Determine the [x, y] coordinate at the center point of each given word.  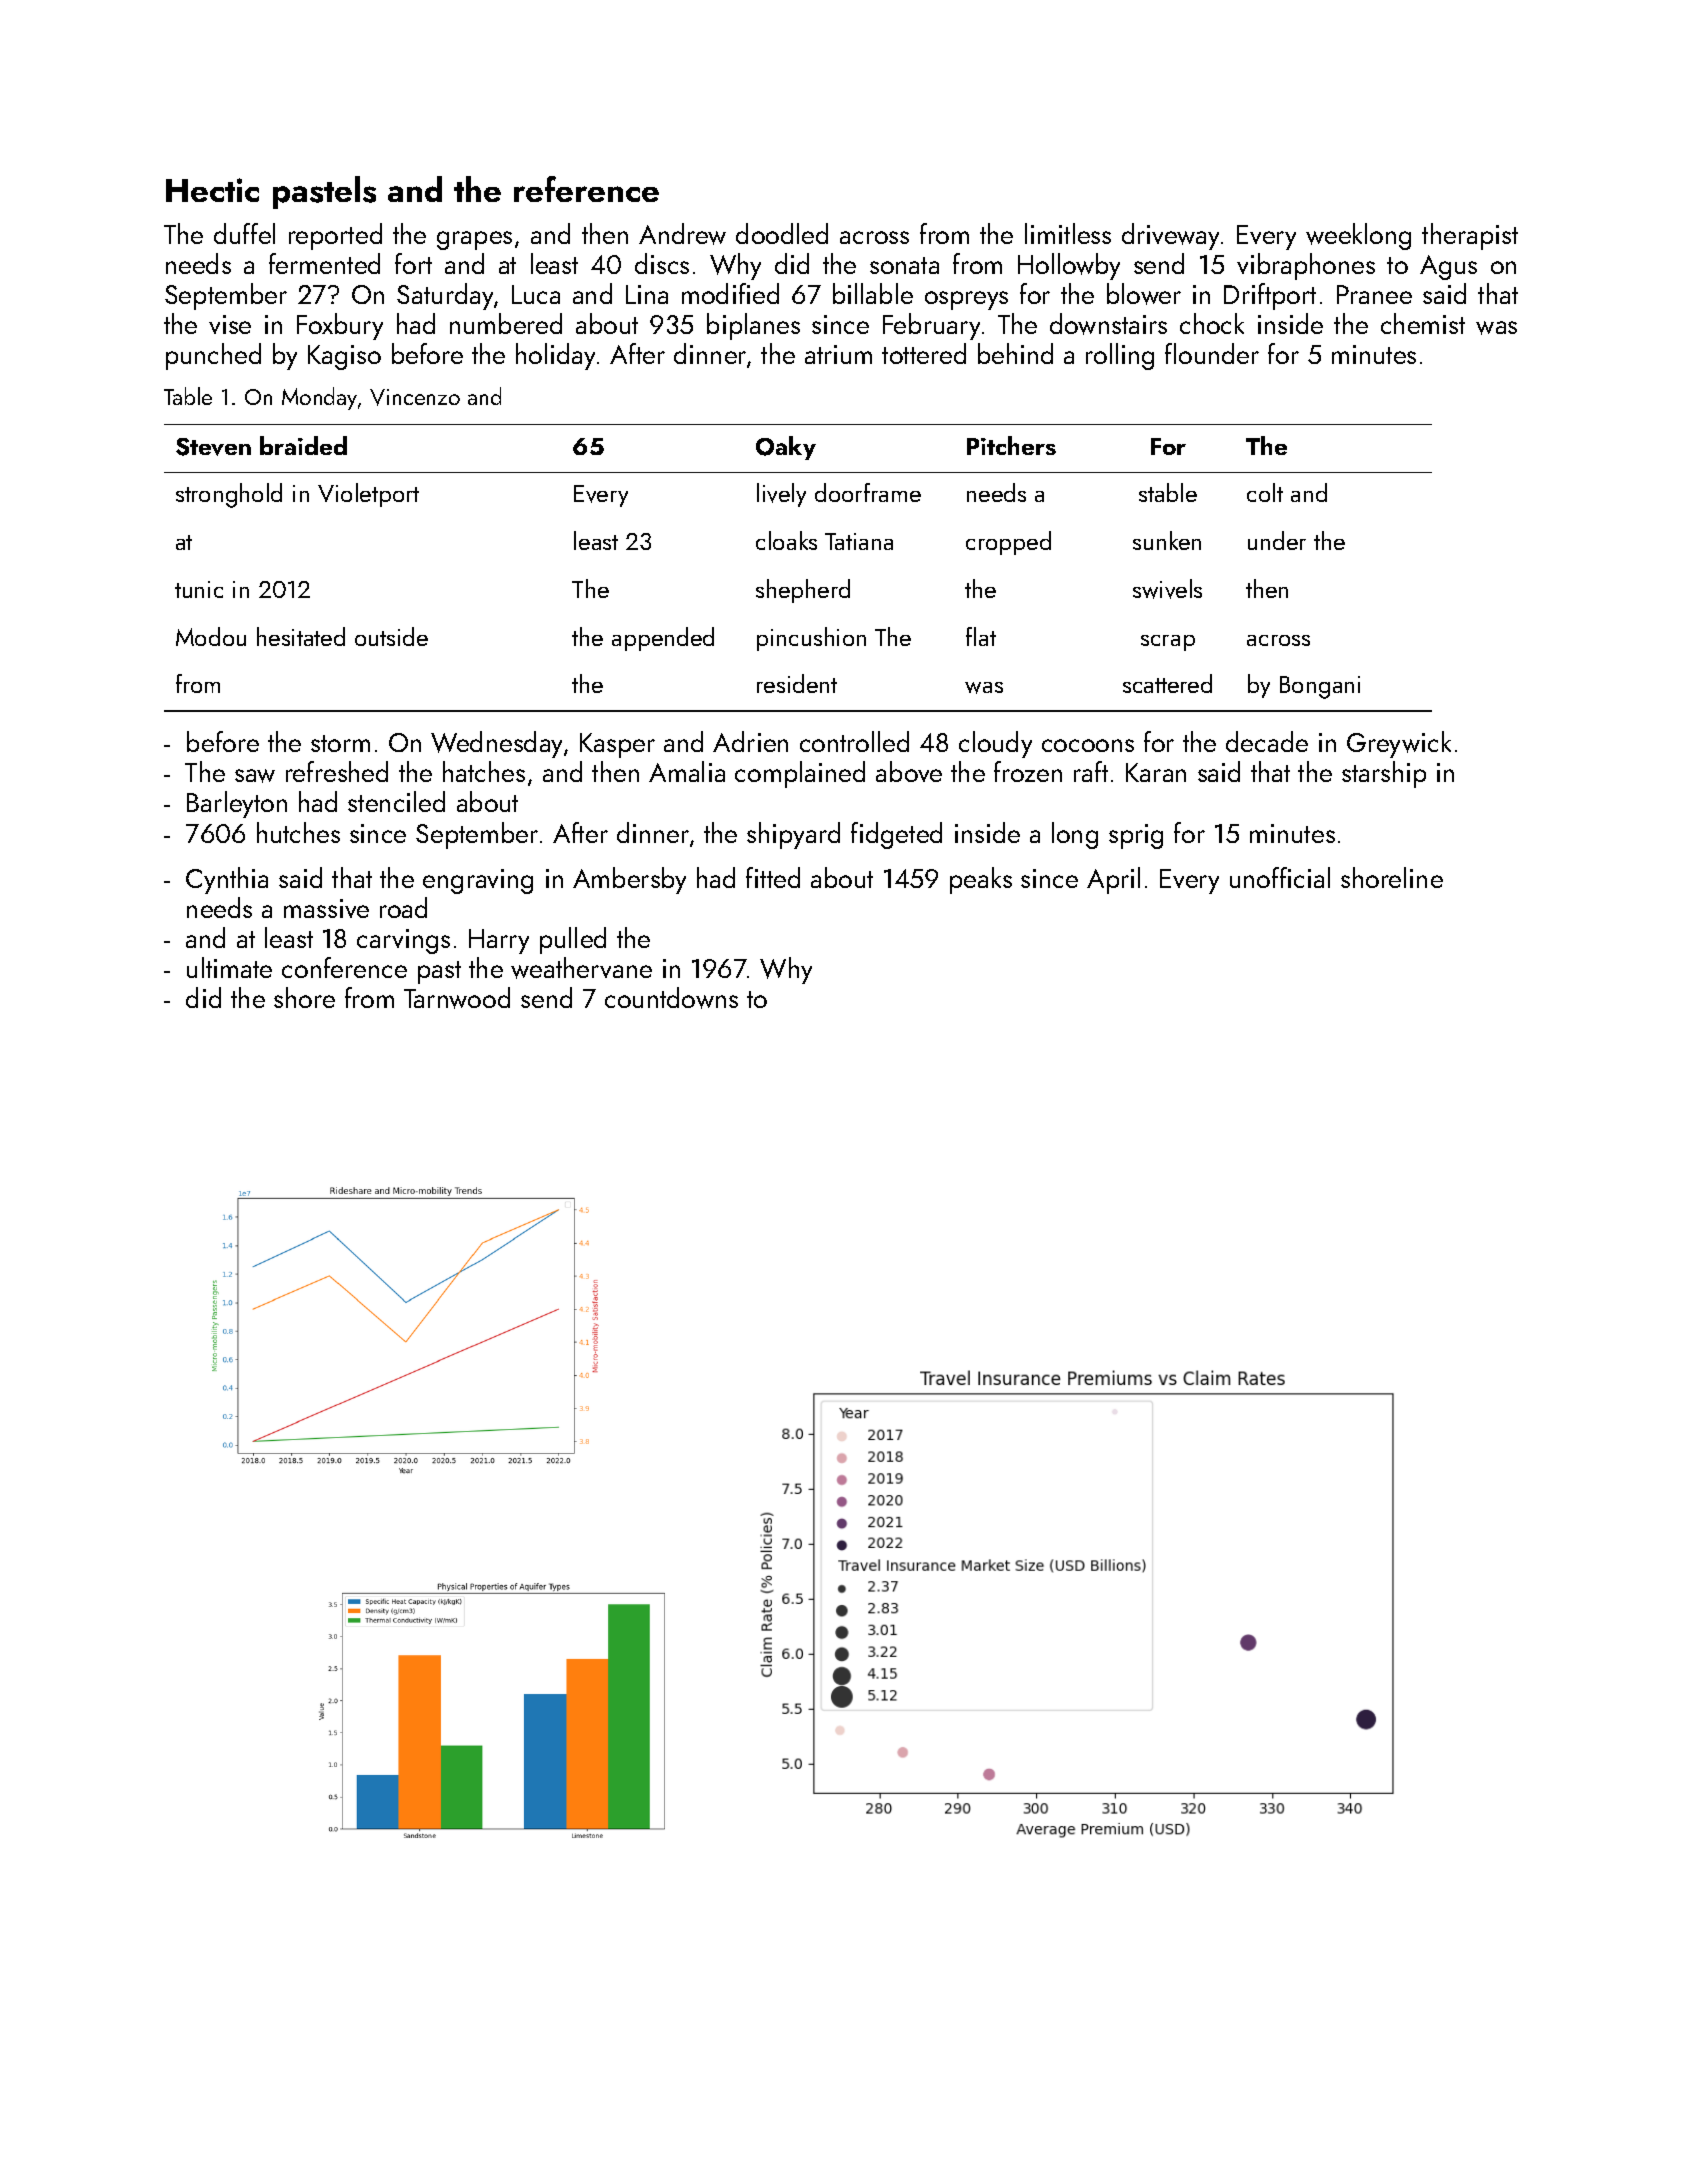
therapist [1470, 236]
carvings [403, 941]
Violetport [368, 495]
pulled [573, 940]
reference [586, 189]
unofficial [1280, 877]
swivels [1167, 589]
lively [781, 495]
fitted [773, 877]
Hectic [212, 190]
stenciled [396, 801]
